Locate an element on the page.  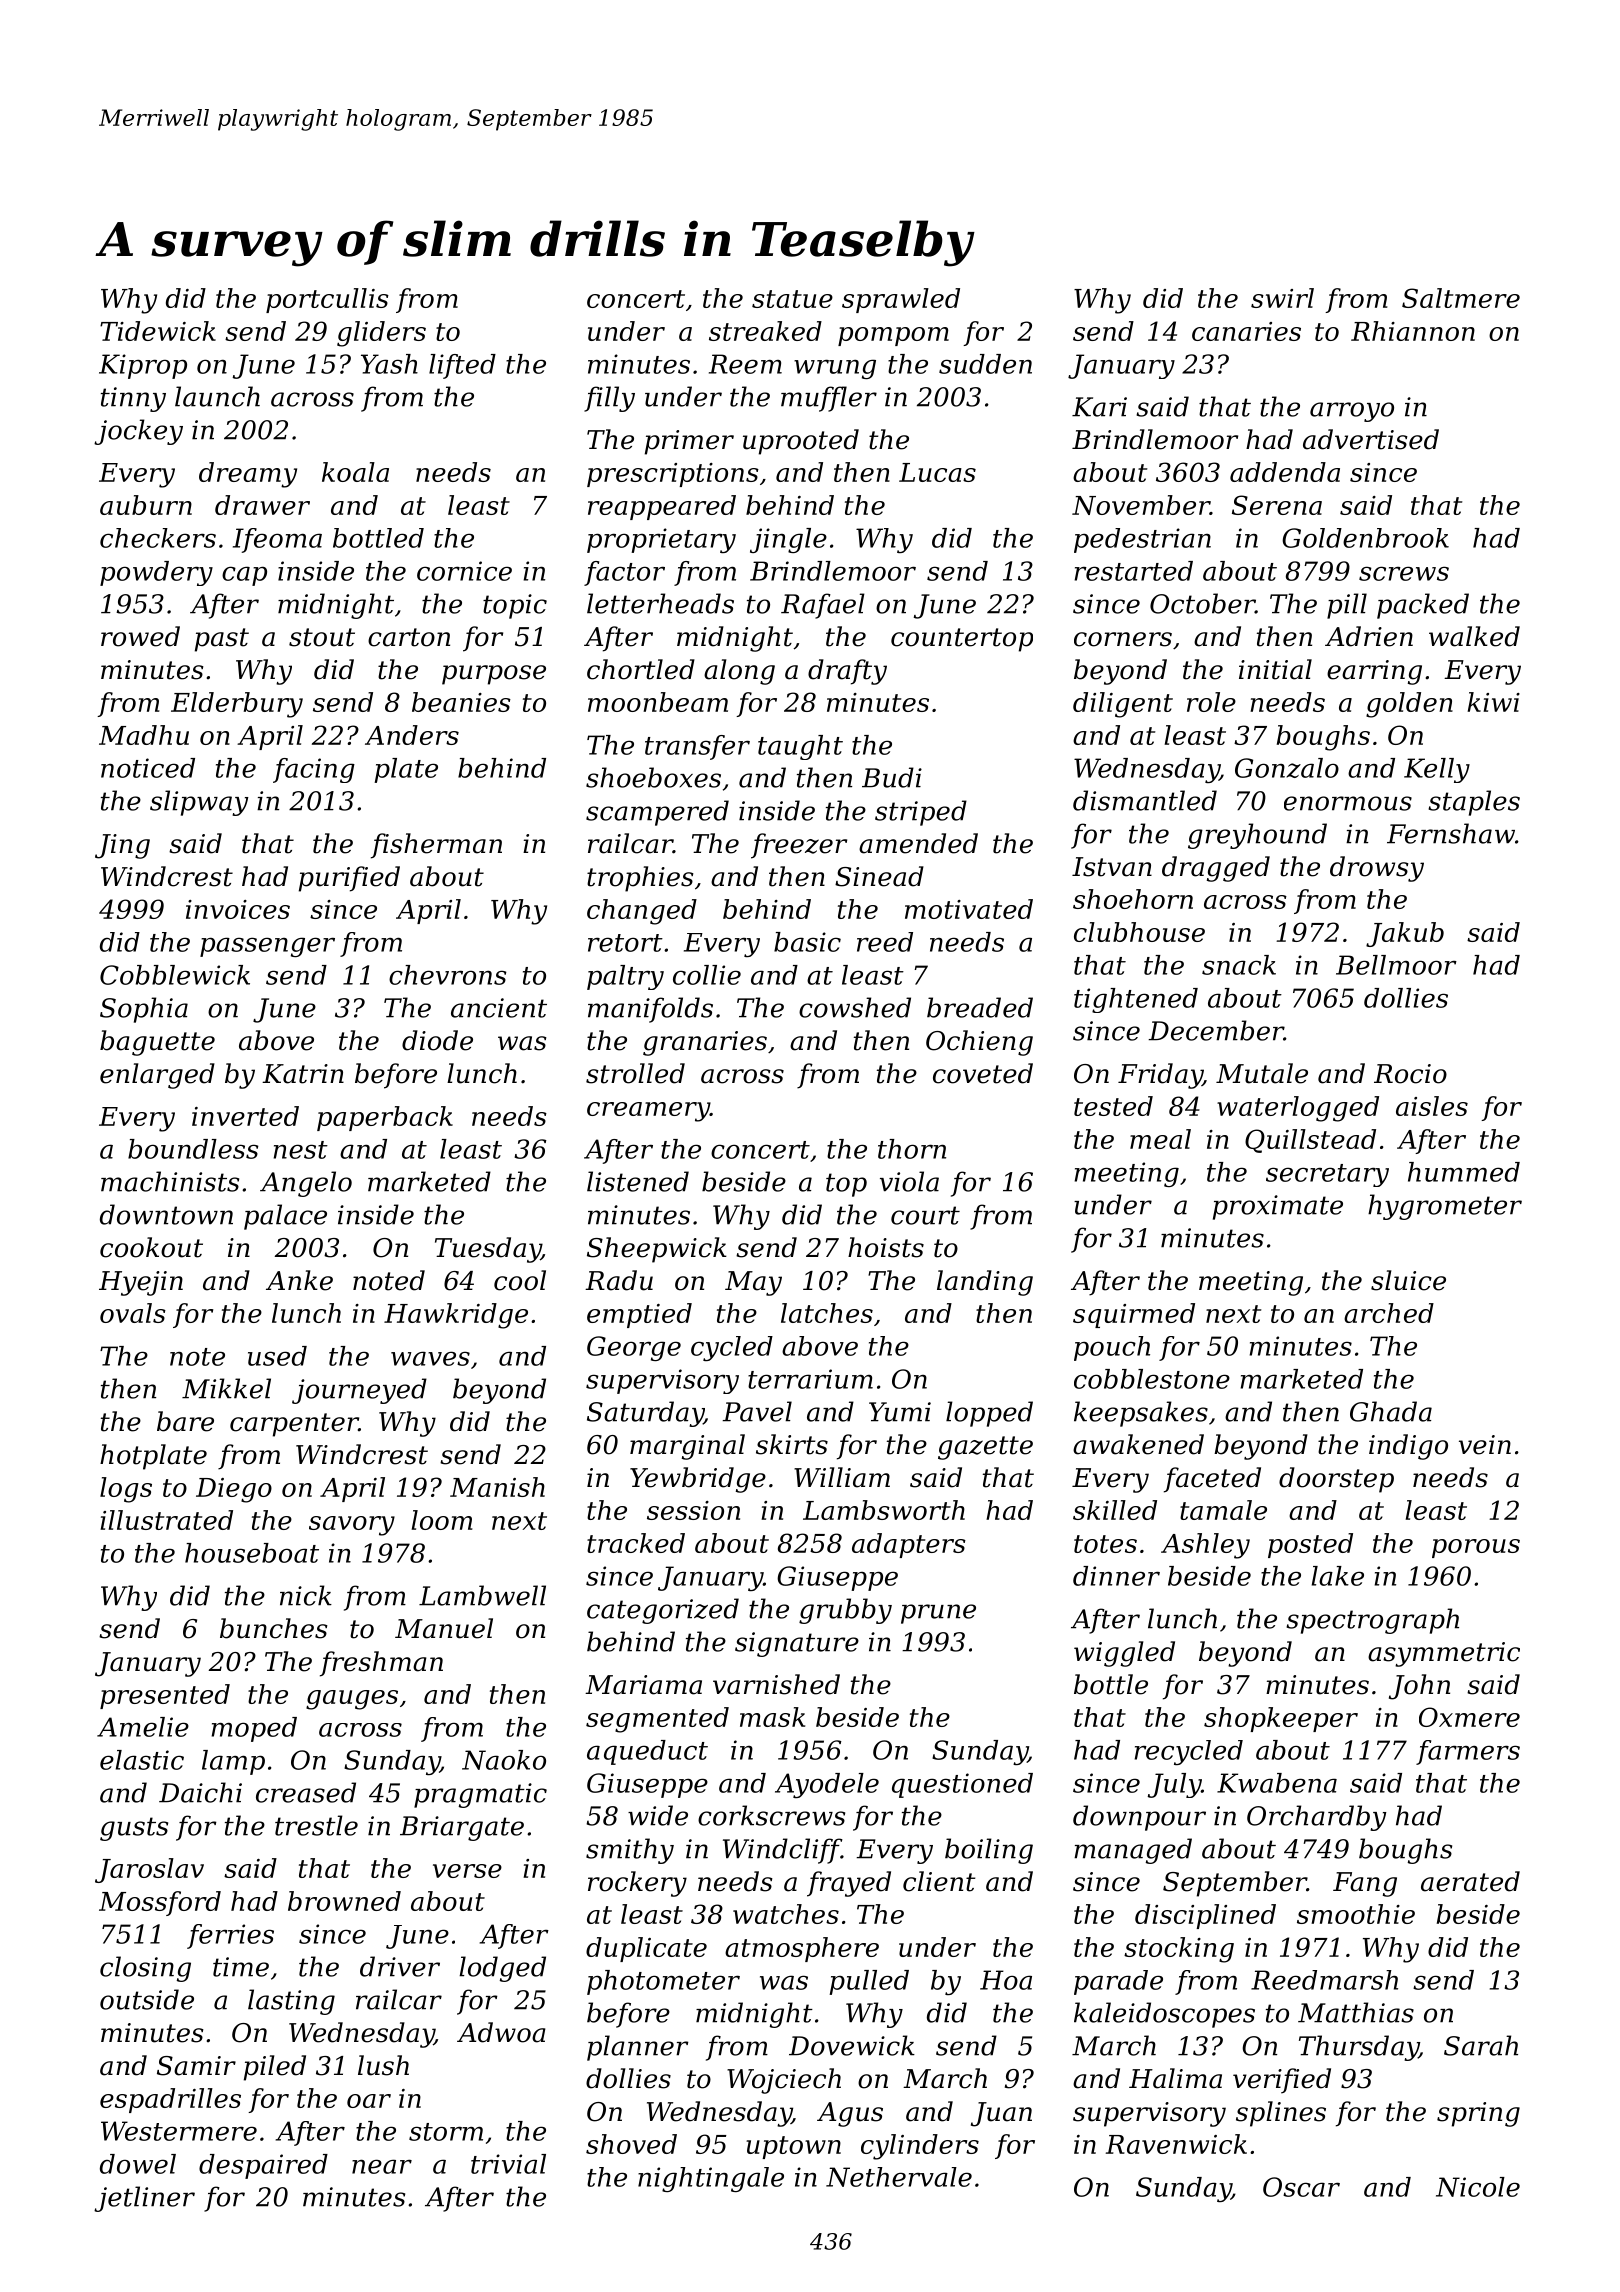
moped is located at coordinates (254, 1729).
